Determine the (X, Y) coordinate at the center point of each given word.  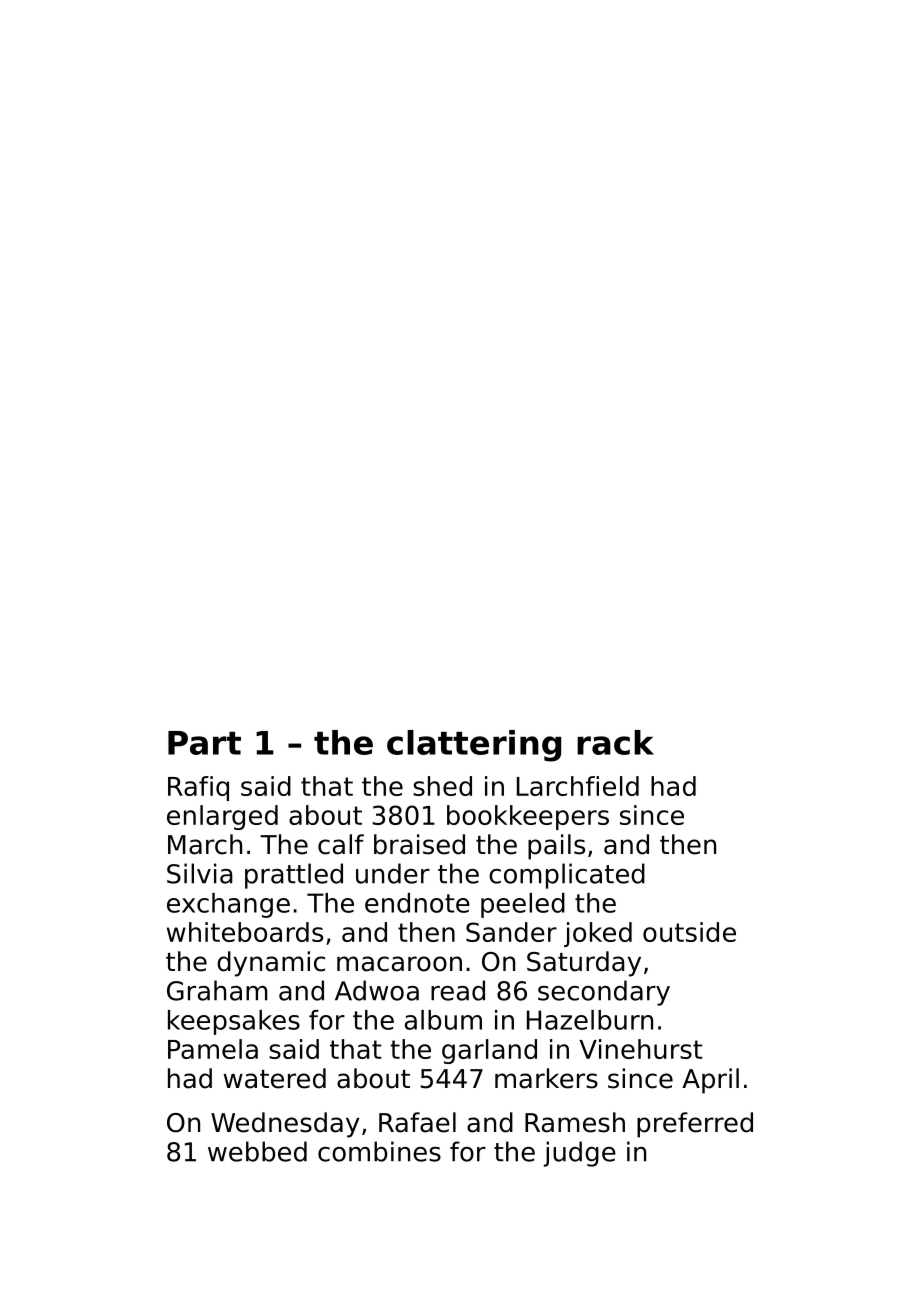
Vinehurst (641, 1049)
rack (615, 742)
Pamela (213, 1049)
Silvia (200, 873)
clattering (474, 746)
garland (489, 1051)
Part (204, 743)
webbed (257, 1151)
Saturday (584, 964)
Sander (511, 932)
